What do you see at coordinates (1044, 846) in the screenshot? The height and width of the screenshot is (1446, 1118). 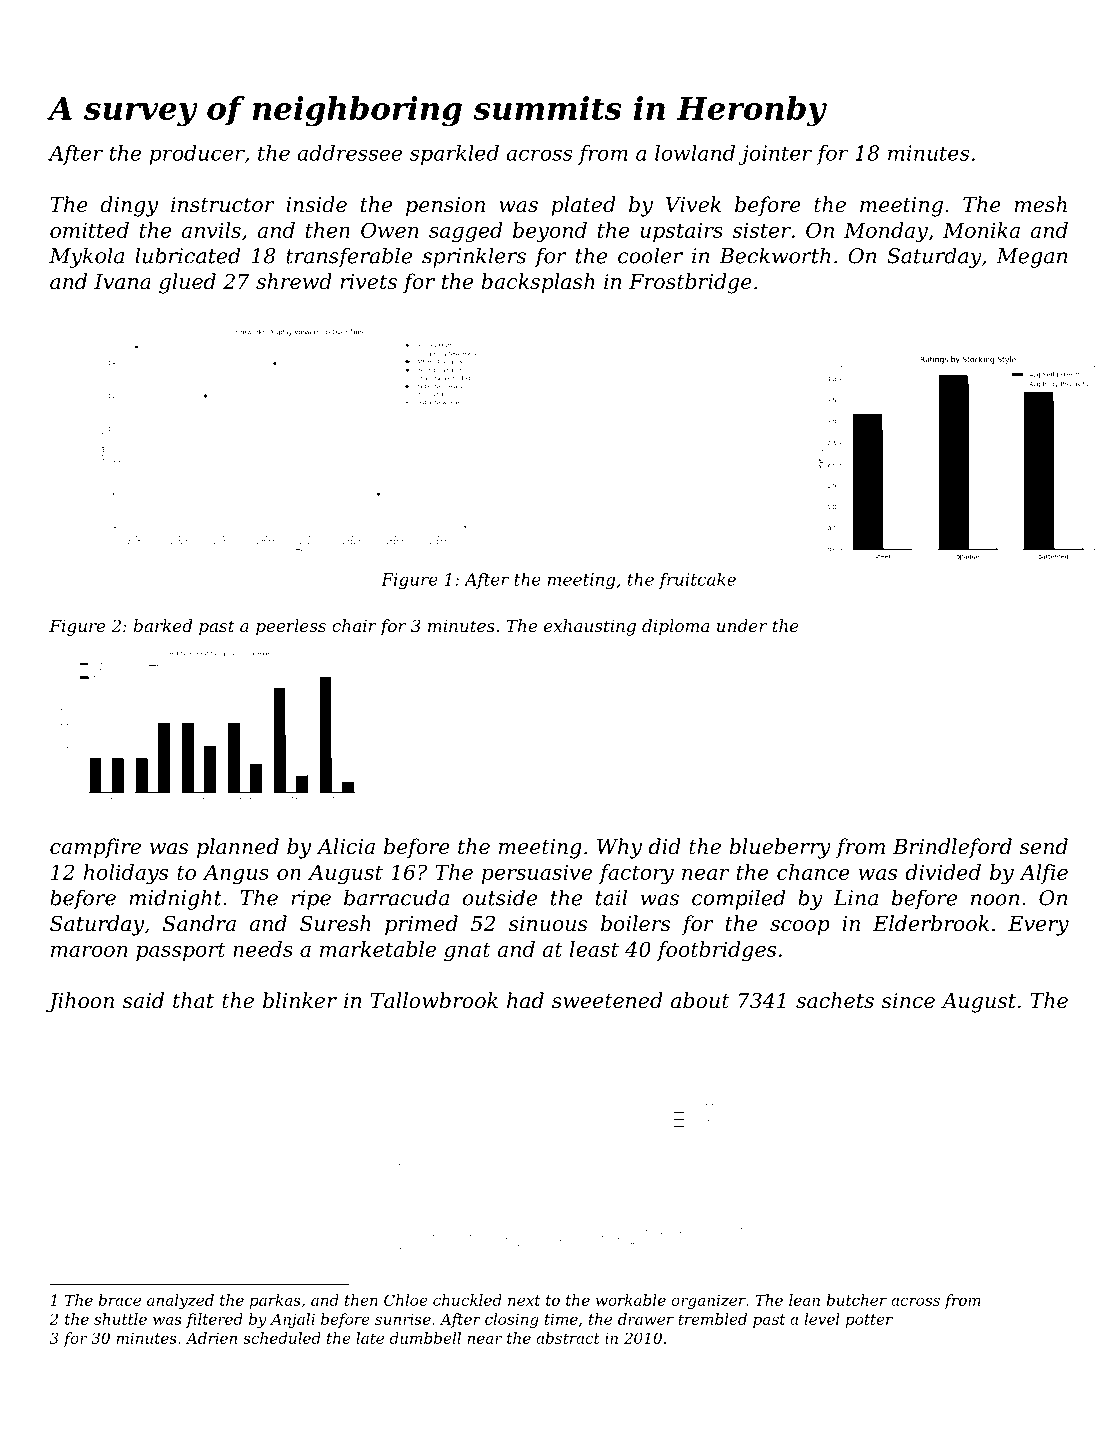 I see `send` at bounding box center [1044, 846].
